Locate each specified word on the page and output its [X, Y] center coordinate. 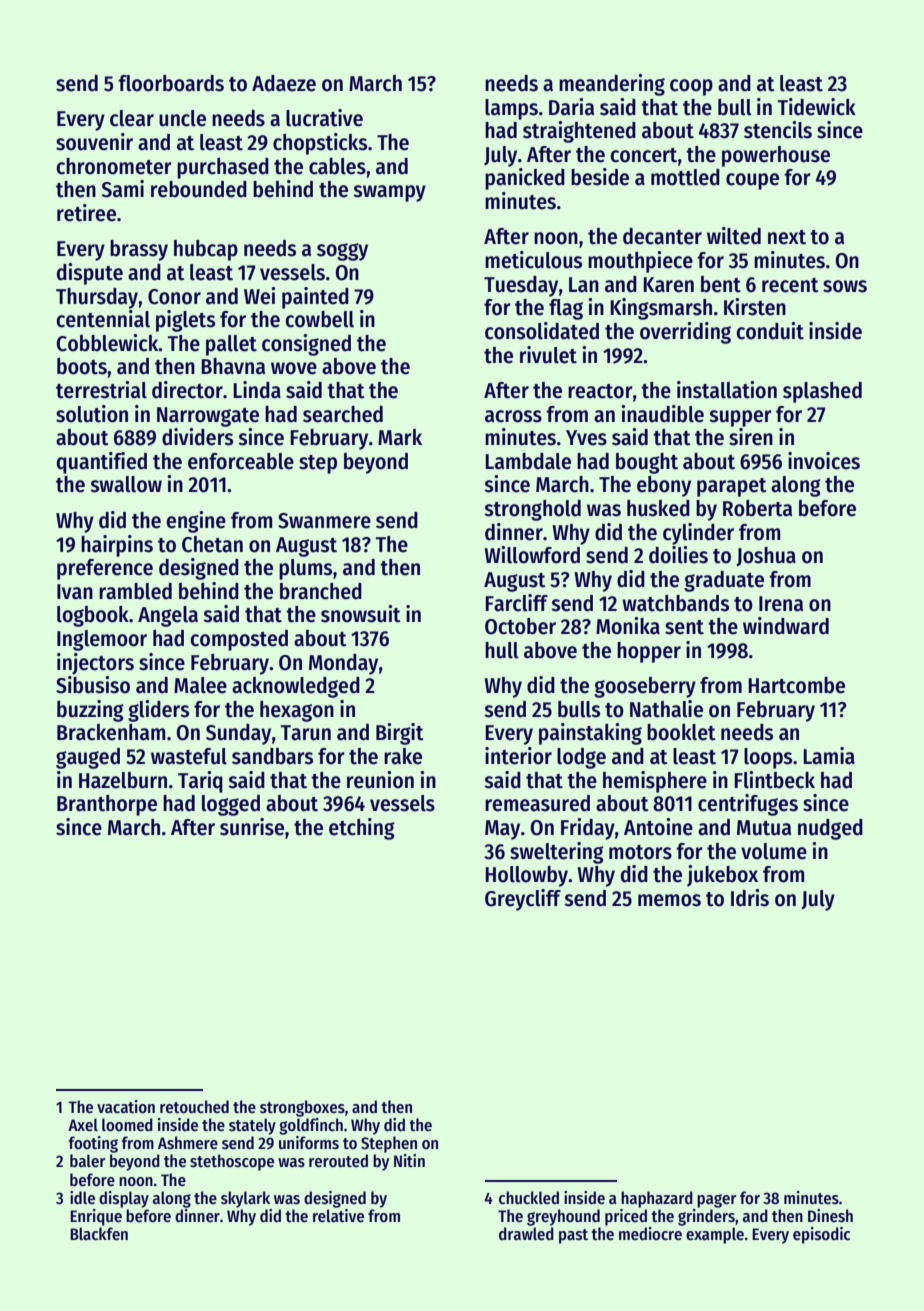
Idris [750, 898]
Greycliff [523, 900]
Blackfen [99, 1234]
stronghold [532, 510]
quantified [102, 463]
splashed [822, 392]
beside [600, 177]
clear [132, 118]
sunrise [252, 827]
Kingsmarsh [661, 309]
